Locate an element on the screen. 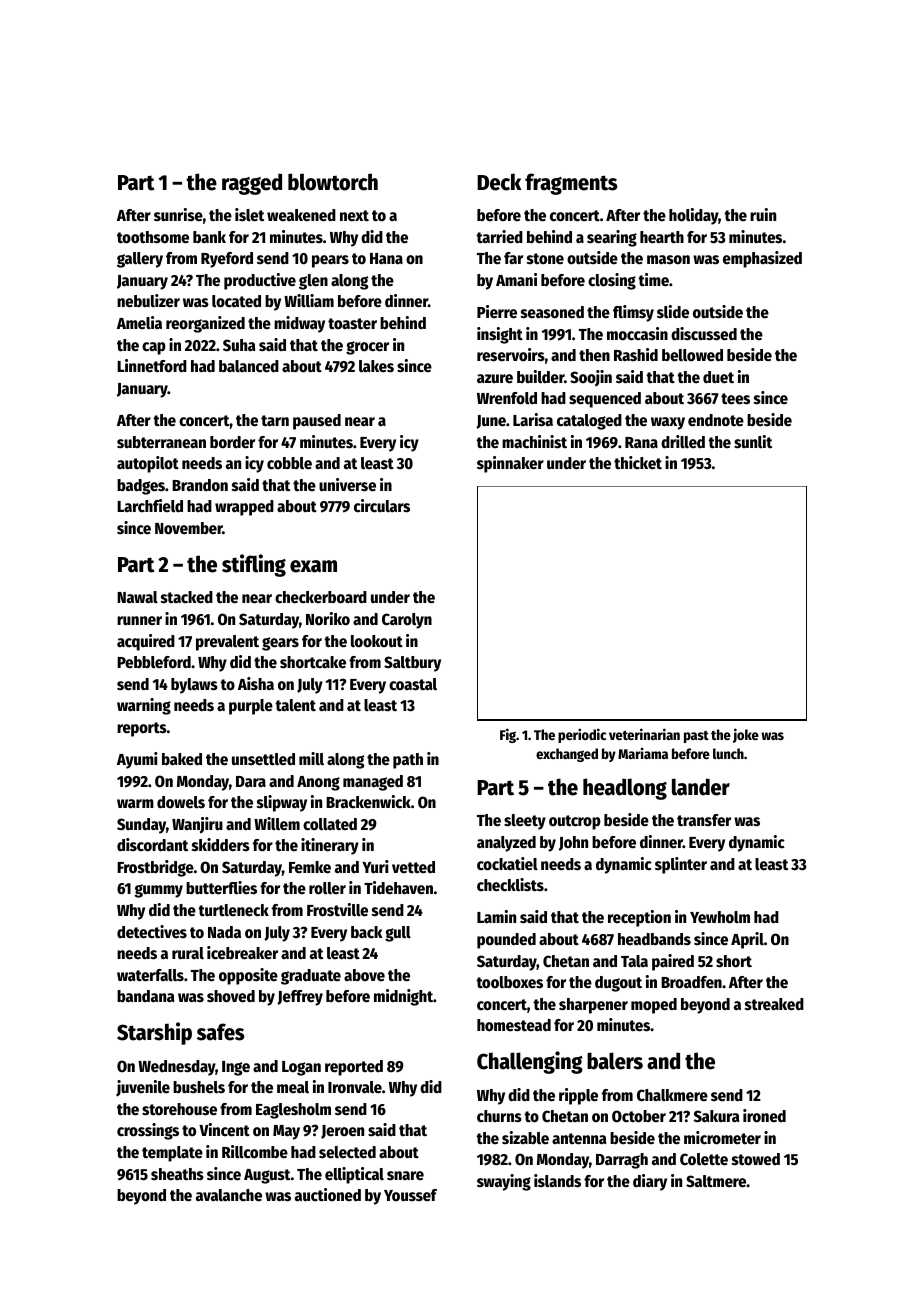  headlong is located at coordinates (625, 789).
